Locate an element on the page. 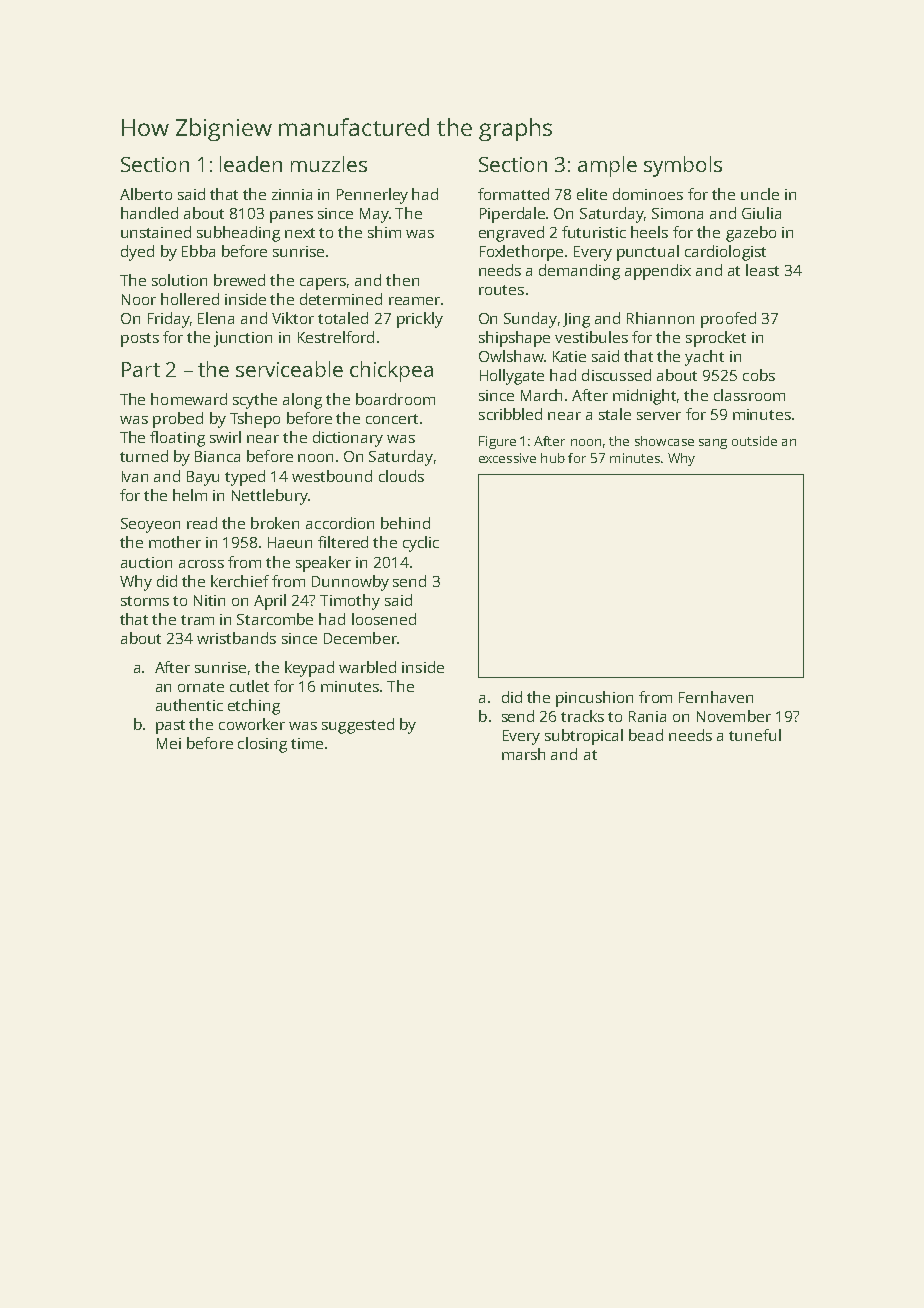 This page has width=924, height=1308. Seoyeon is located at coordinates (150, 525).
